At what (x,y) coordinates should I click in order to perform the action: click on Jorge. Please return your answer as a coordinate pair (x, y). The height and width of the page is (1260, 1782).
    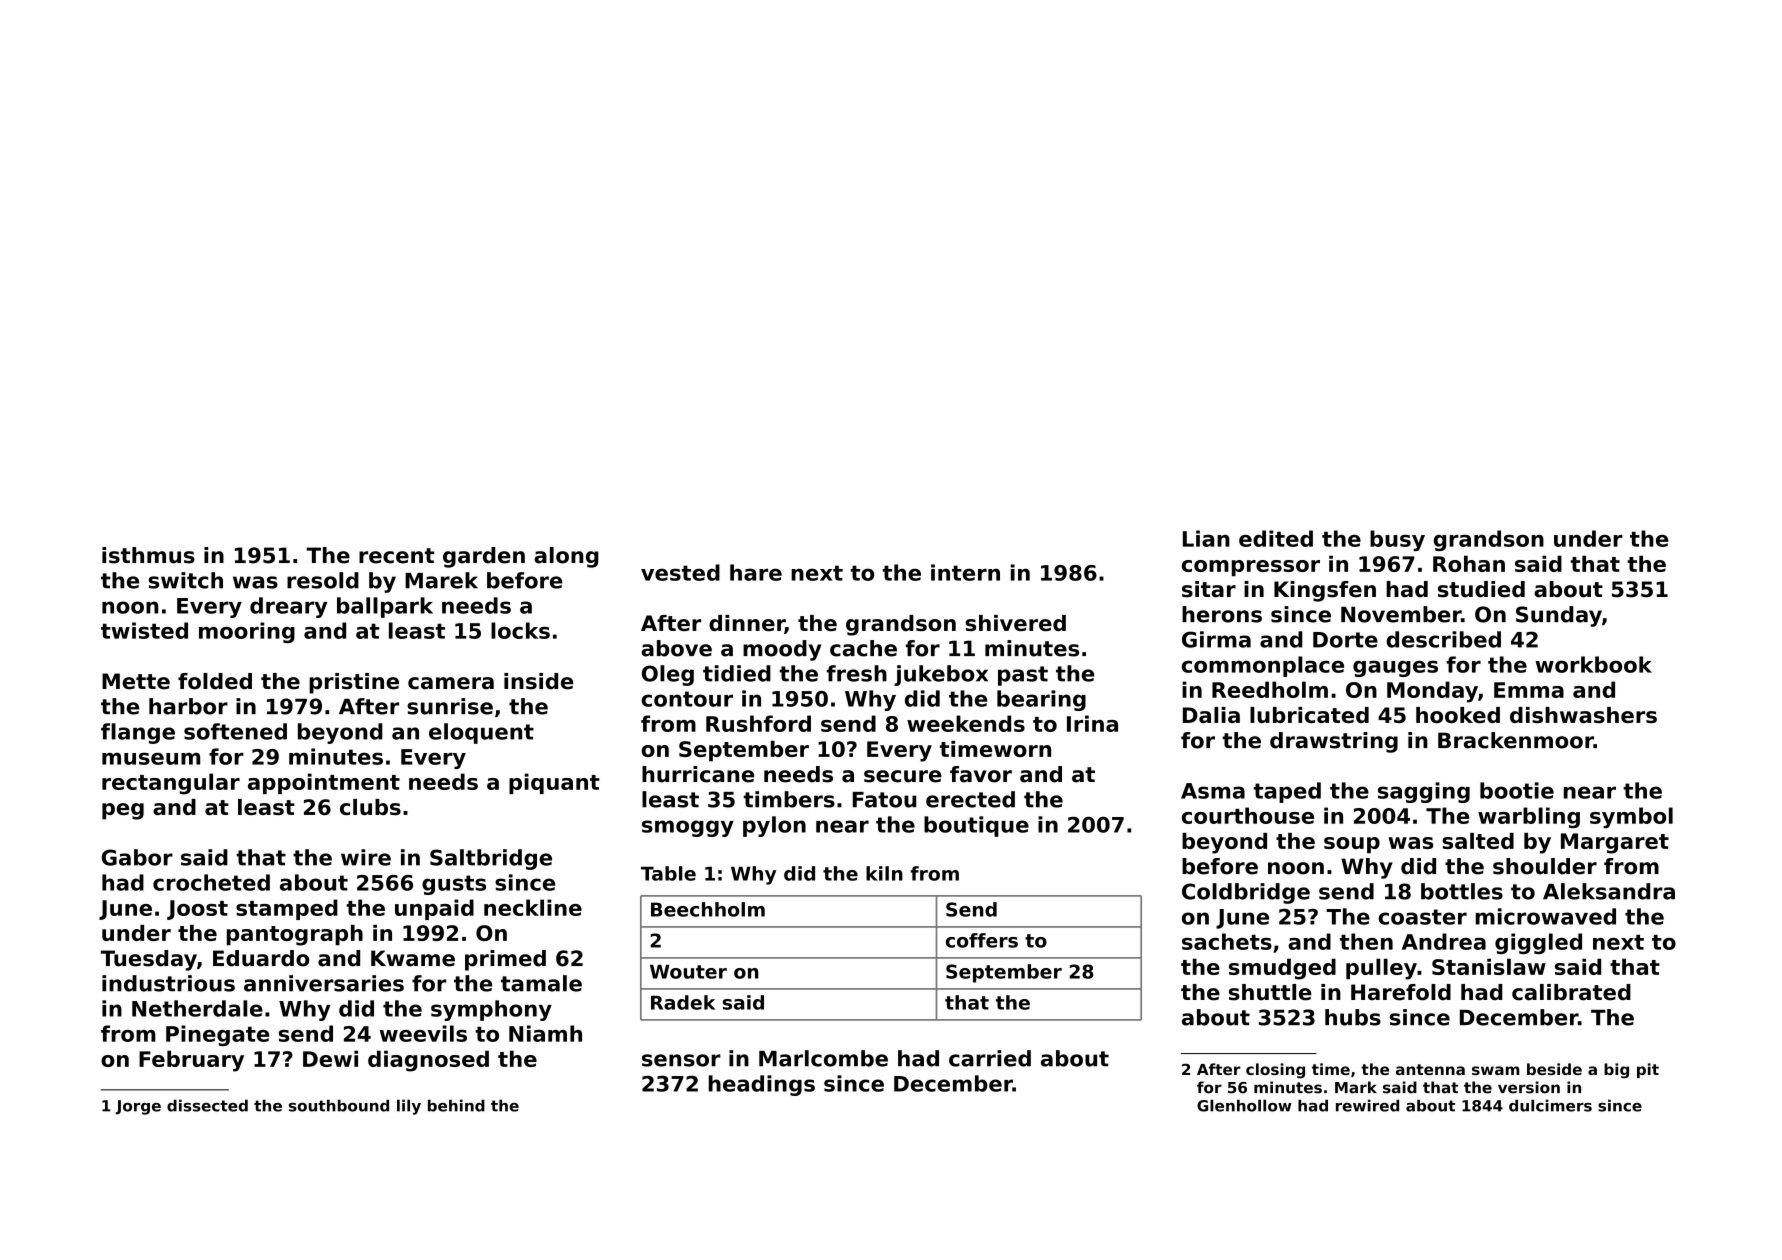
    Looking at the image, I should click on (138, 1107).
